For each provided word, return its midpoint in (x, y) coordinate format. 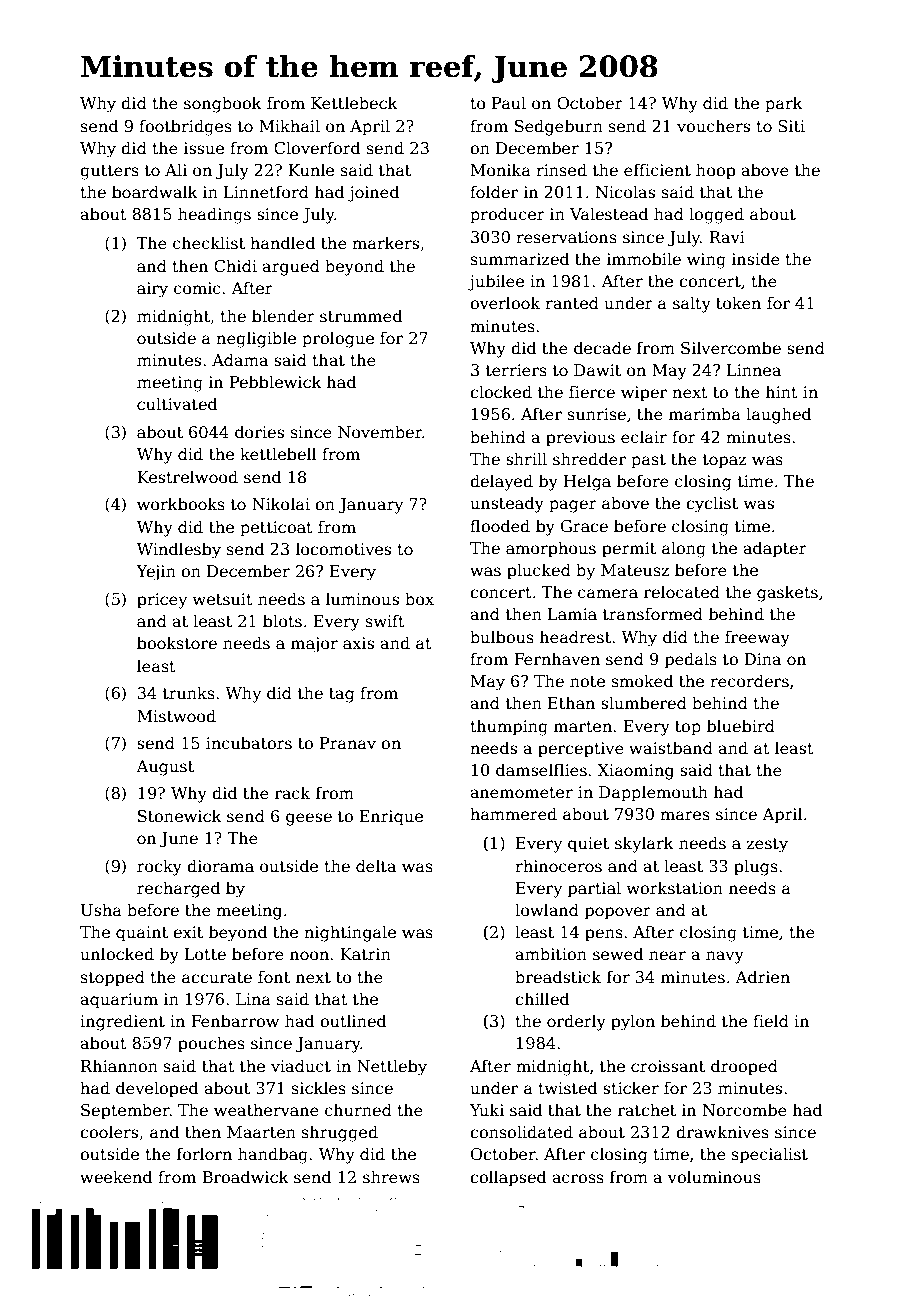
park (784, 104)
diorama (220, 866)
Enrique (391, 818)
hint (782, 391)
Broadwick (245, 1177)
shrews (391, 1177)
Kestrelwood (187, 477)
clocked (501, 392)
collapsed (508, 1178)
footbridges (185, 127)
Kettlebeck (354, 103)
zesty (767, 845)
